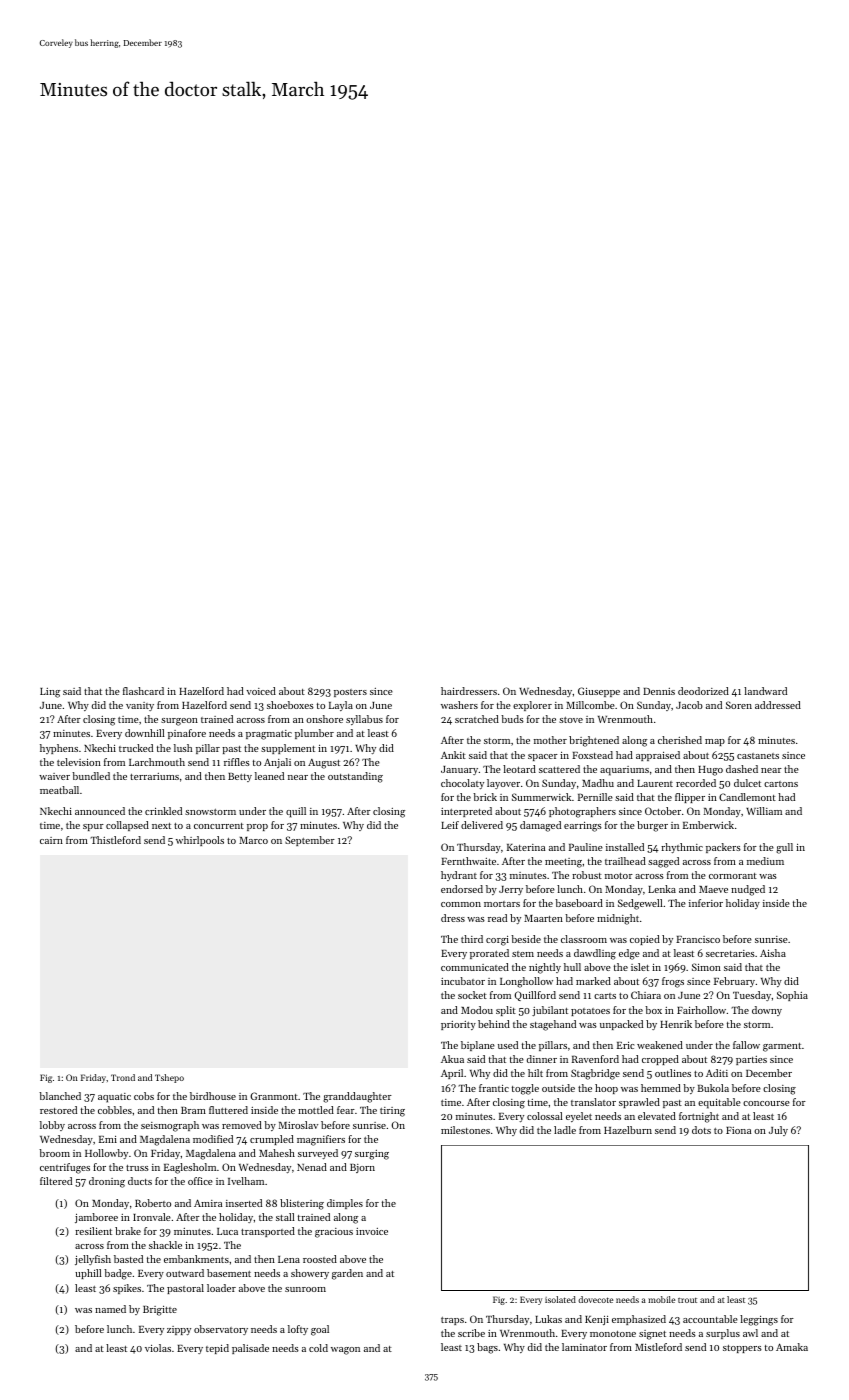 This screenshot has width=849, height=1400. Describe the element at coordinates (364, 720) in the screenshot. I see `syllabus` at that location.
